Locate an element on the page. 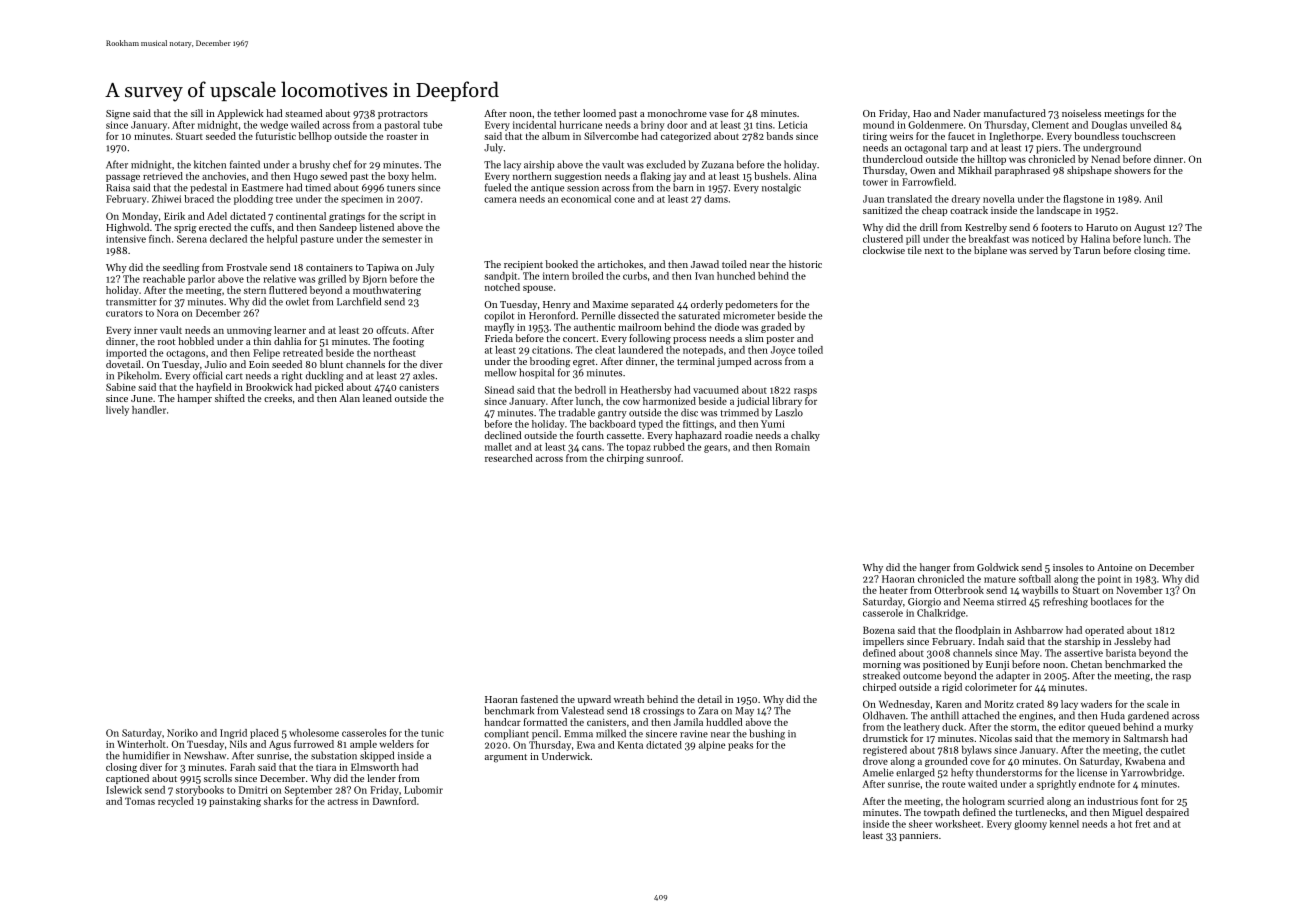  substation is located at coordinates (334, 755).
